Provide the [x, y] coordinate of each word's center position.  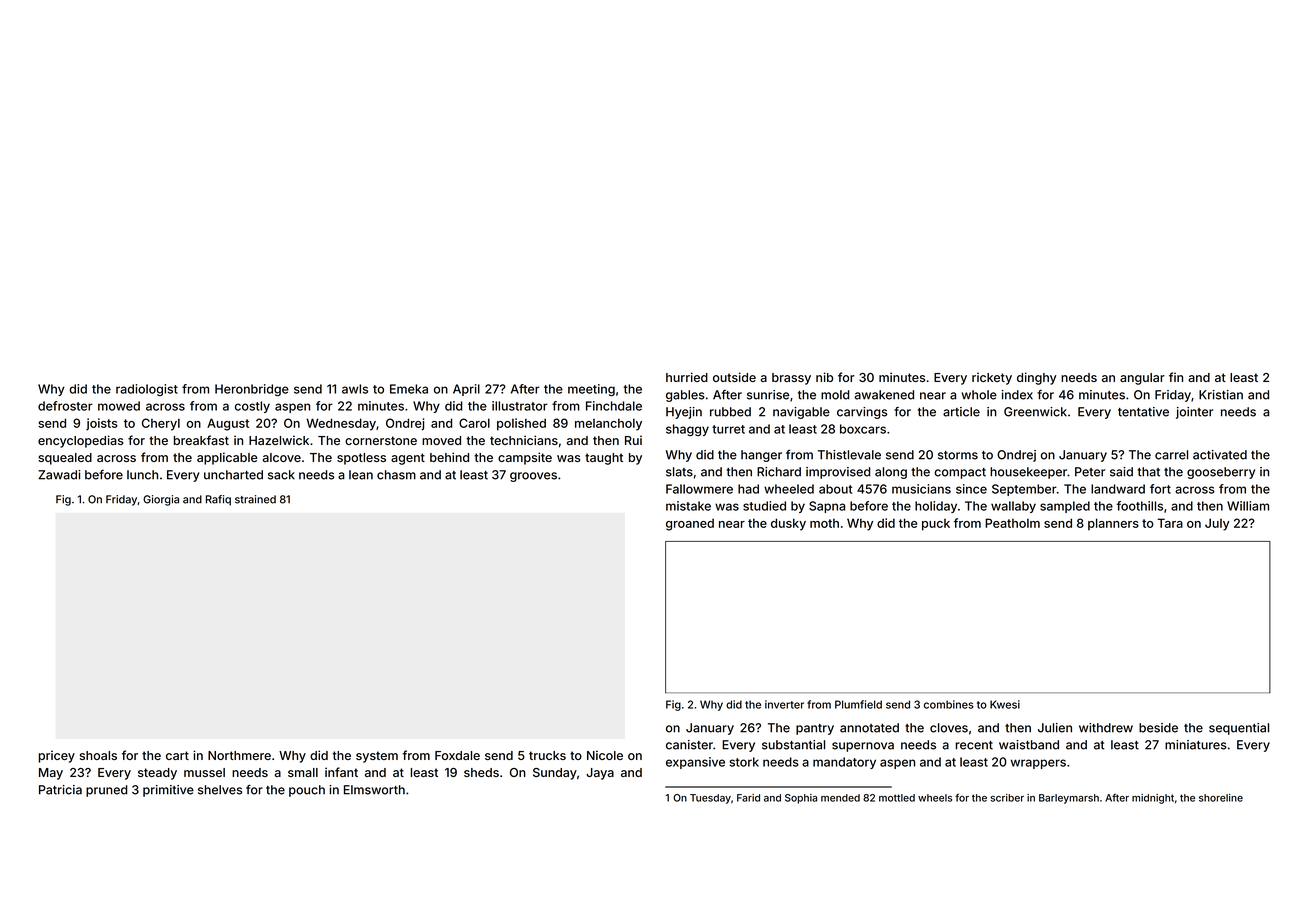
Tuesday [710, 799]
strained [255, 499]
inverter [784, 704]
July [1217, 524]
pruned [106, 791]
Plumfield [858, 704]
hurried [687, 377]
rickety [992, 378]
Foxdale [457, 755]
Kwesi [1005, 704]
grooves [533, 477]
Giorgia [161, 500]
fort [1160, 489]
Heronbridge [252, 390]
